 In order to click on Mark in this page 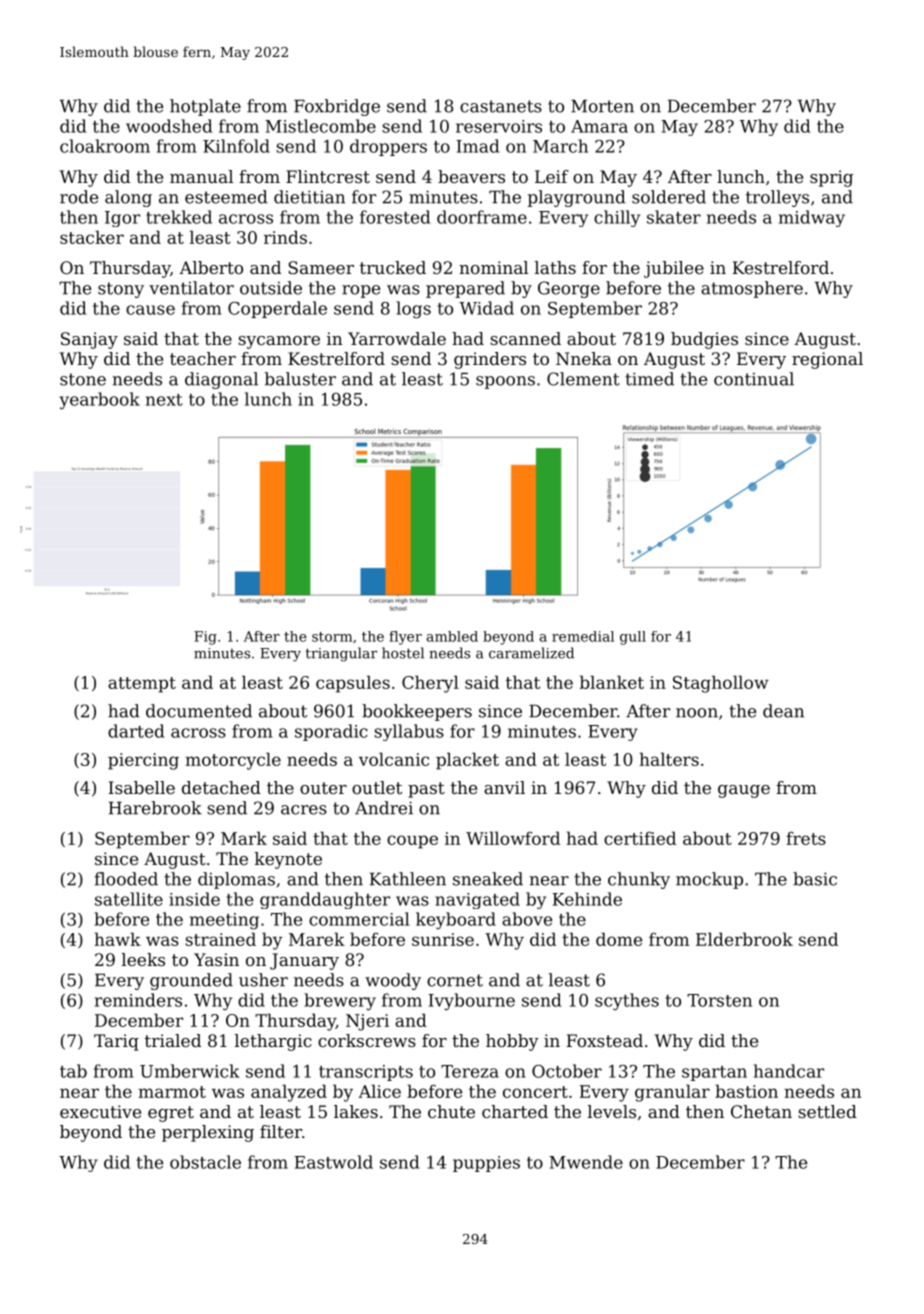, I will do `click(244, 838)`.
